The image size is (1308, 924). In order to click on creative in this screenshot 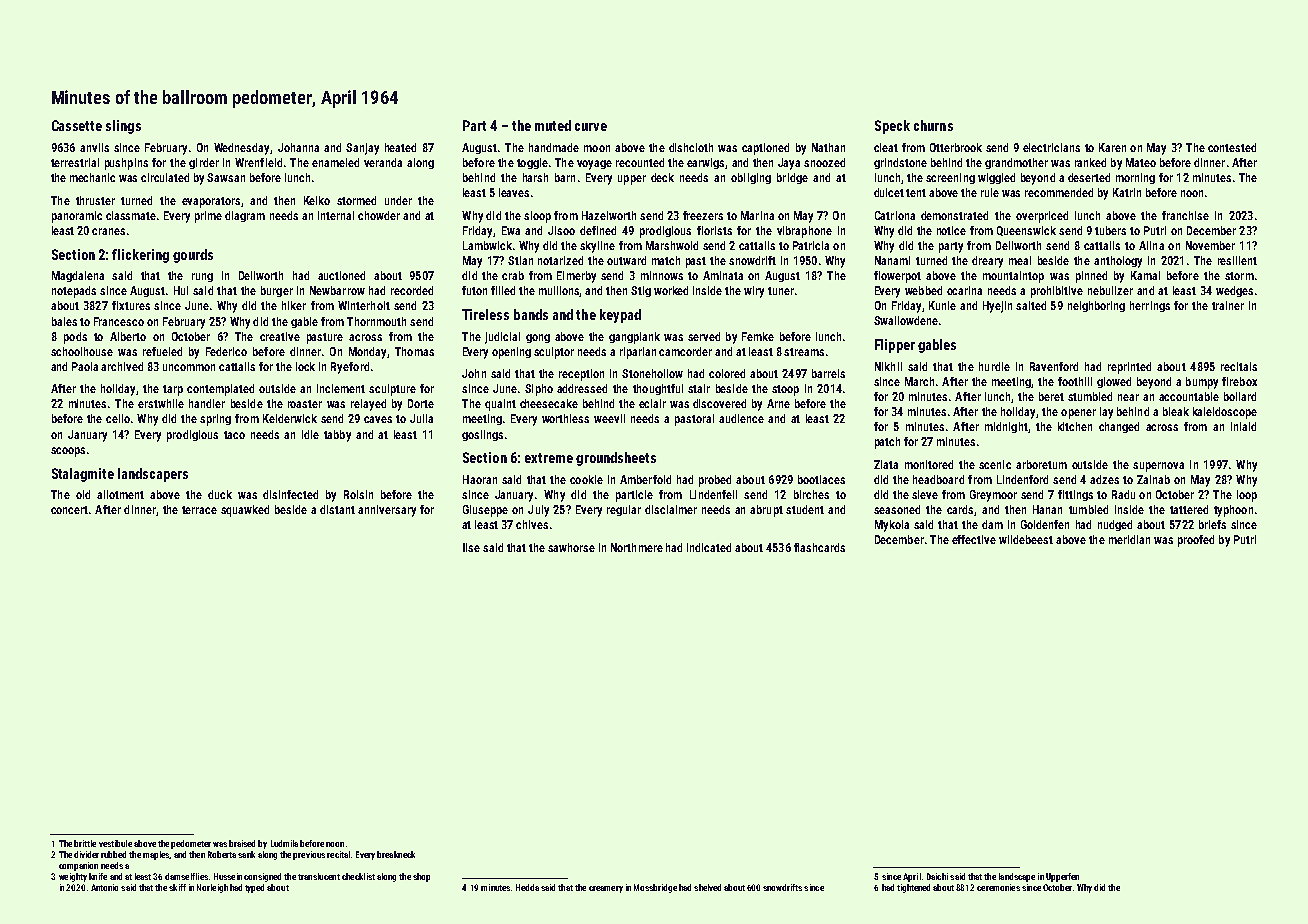, I will do `click(280, 336)`.
